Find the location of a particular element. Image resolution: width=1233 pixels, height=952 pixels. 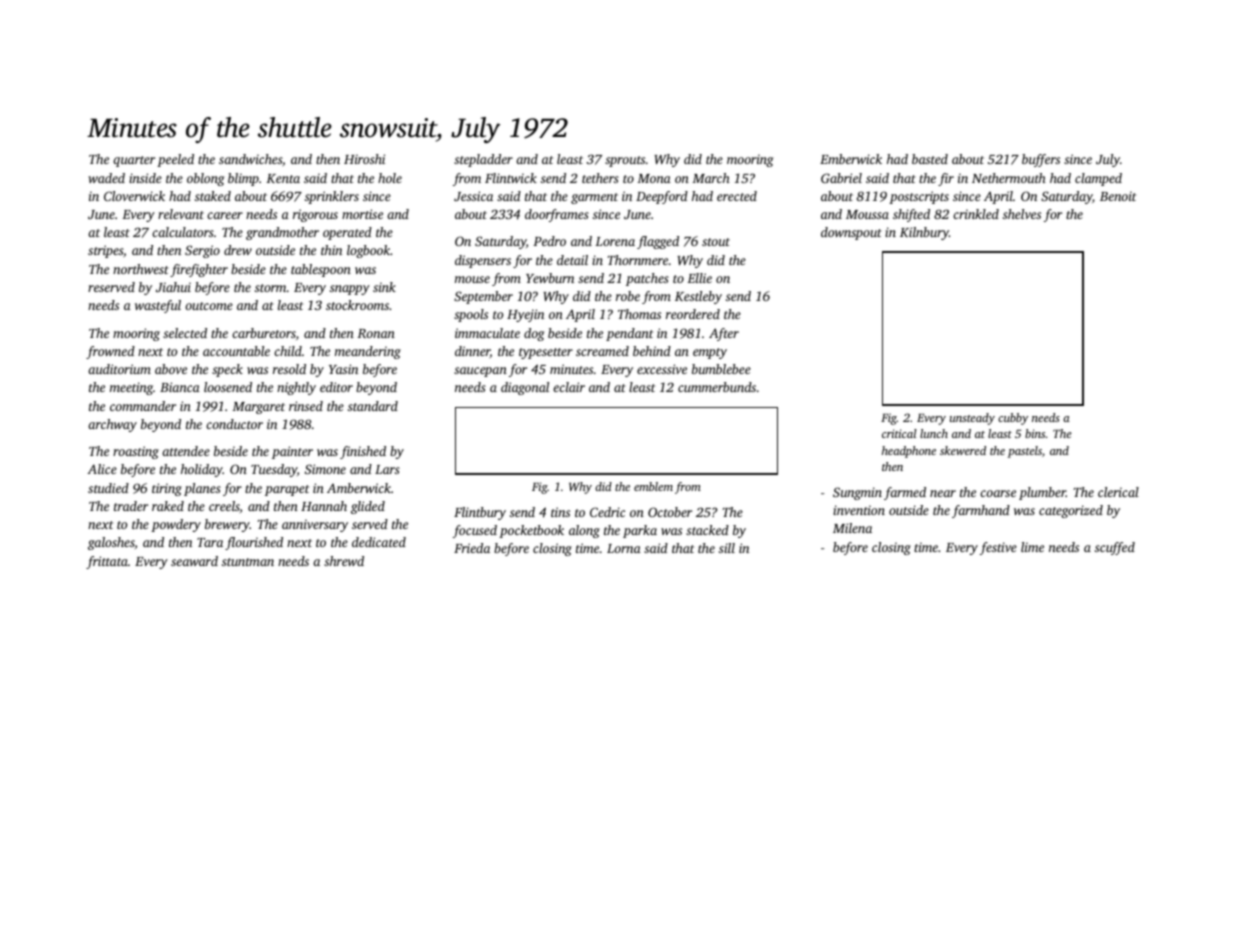

sill is located at coordinates (727, 548).
